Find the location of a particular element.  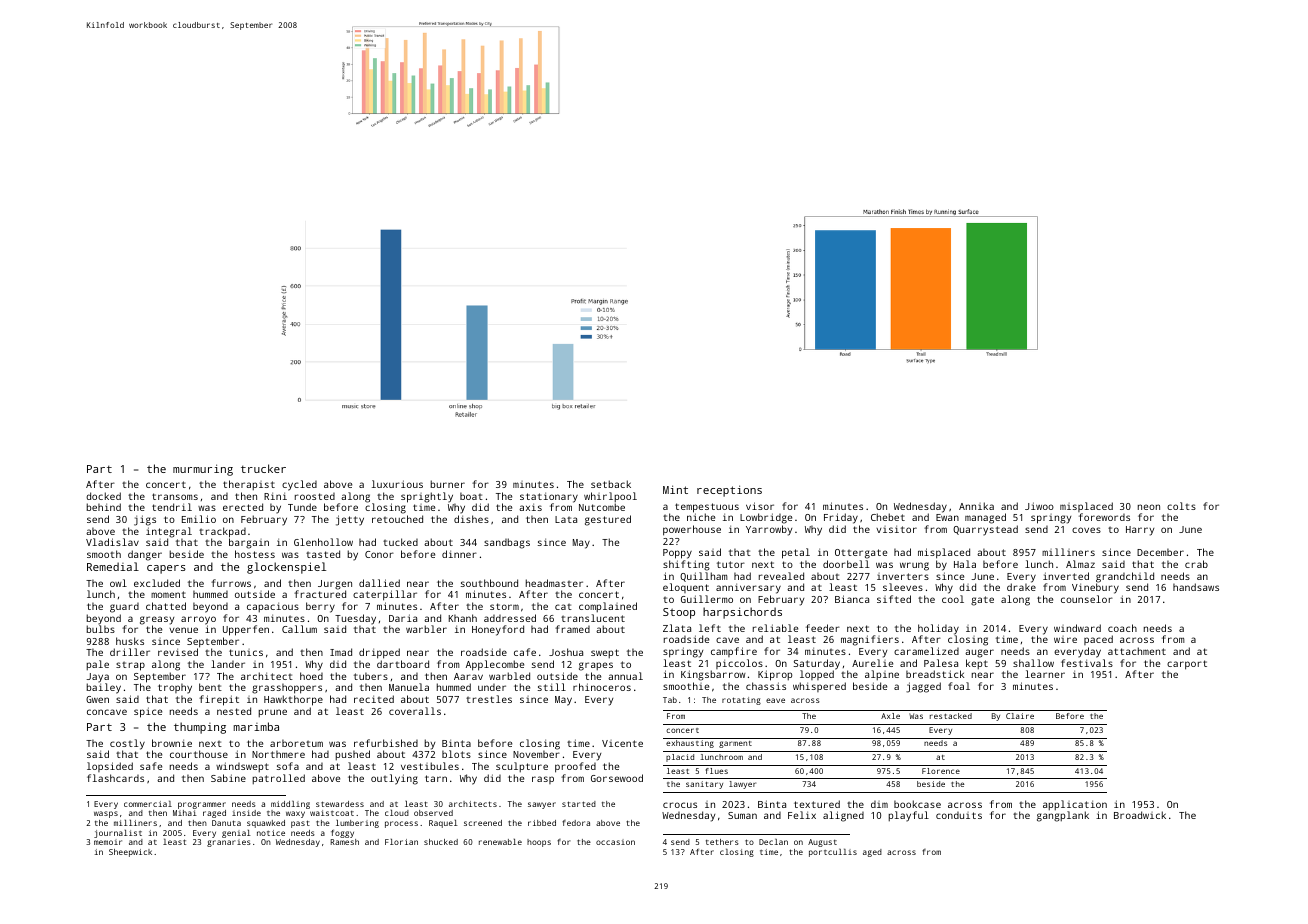

festivals is located at coordinates (1087, 663).
